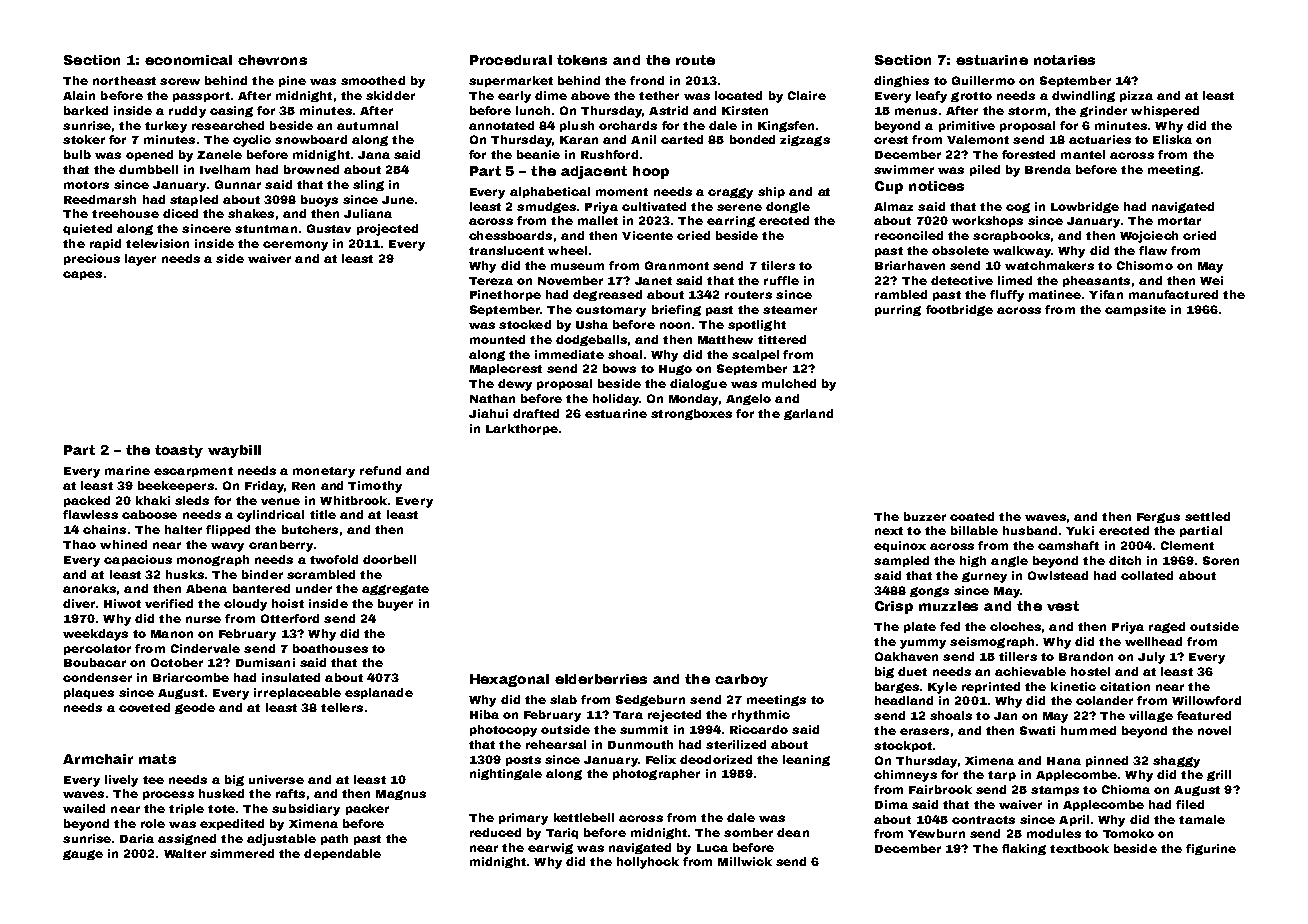 This screenshot has width=1308, height=924. I want to click on Alain, so click(79, 95).
